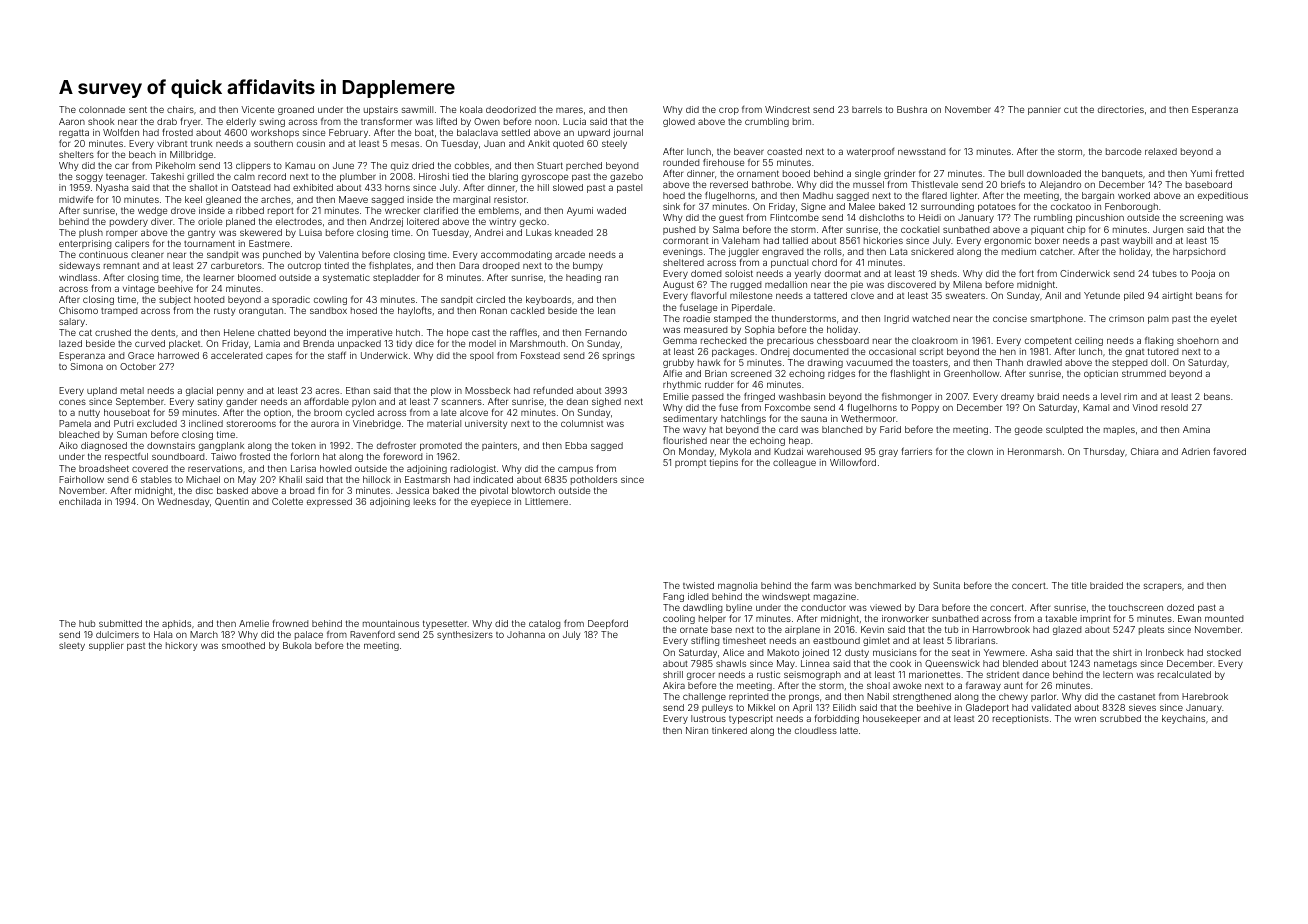  Describe the element at coordinates (743, 419) in the page. I see `hatchlings` at that location.
